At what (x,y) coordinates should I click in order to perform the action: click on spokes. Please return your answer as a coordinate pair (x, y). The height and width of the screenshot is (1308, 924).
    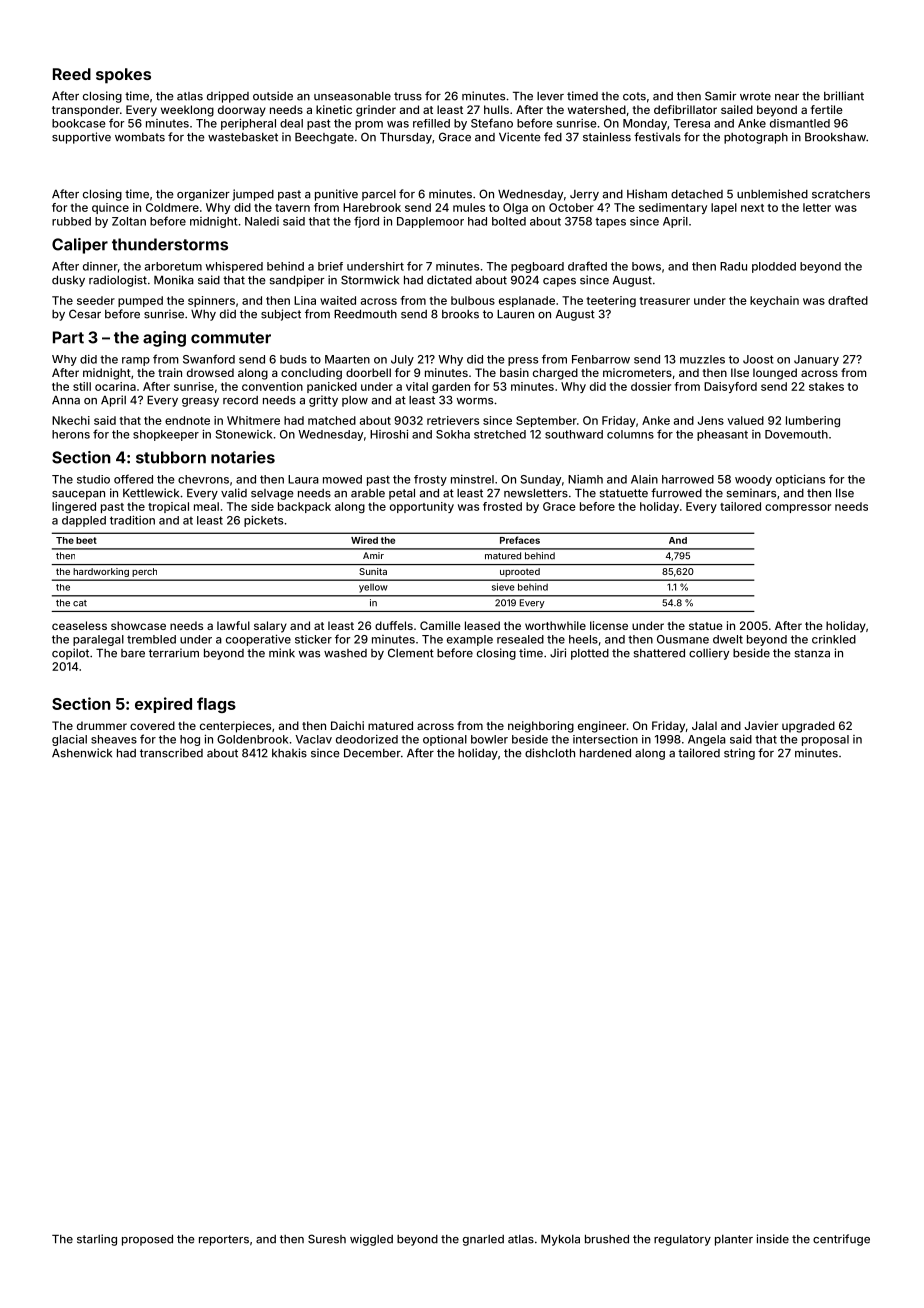
    Looking at the image, I should click on (123, 76).
